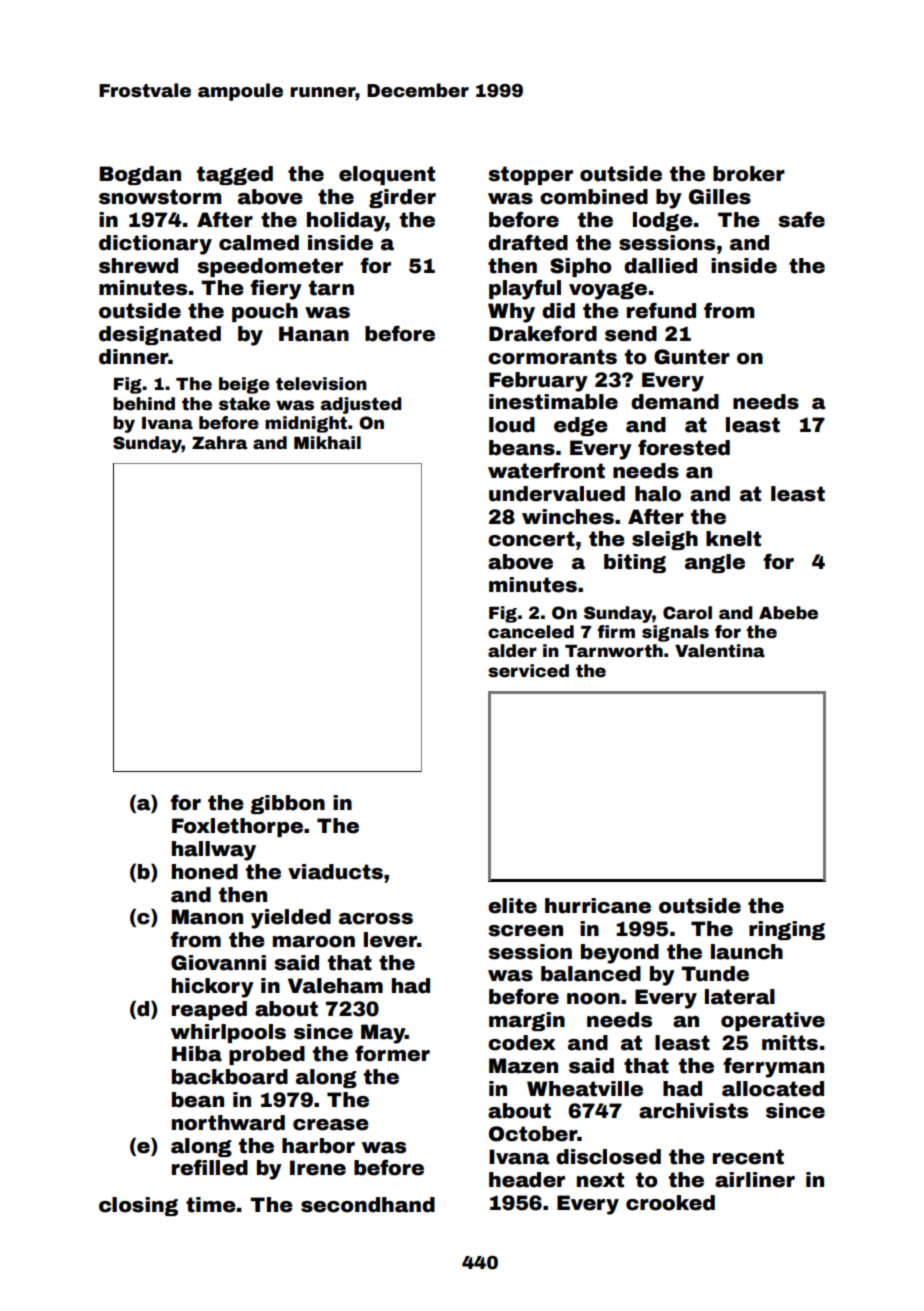  Describe the element at coordinates (155, 245) in the screenshot. I see `dictionary` at that location.
